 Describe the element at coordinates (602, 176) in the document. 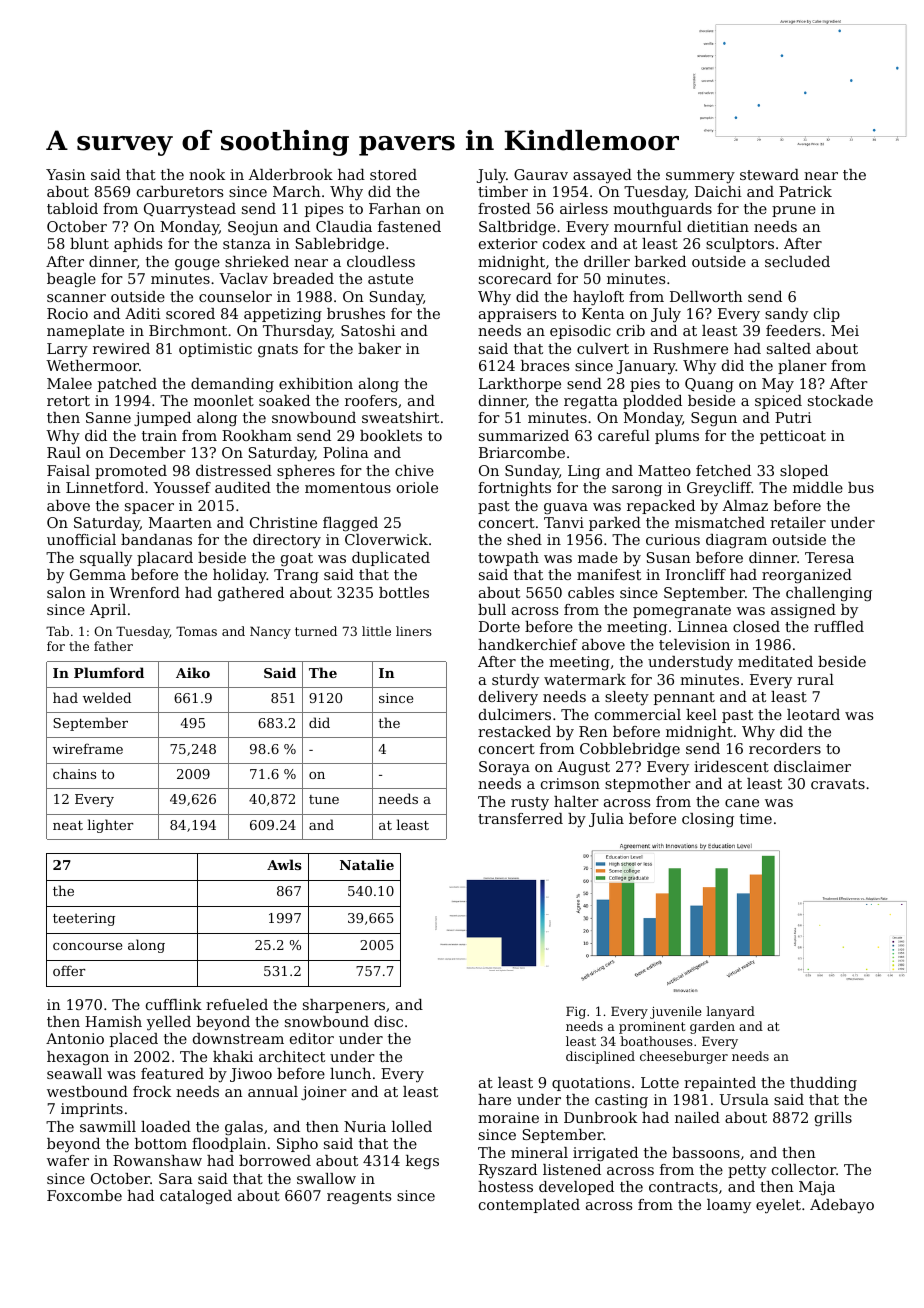

I see `assayed` at that location.
